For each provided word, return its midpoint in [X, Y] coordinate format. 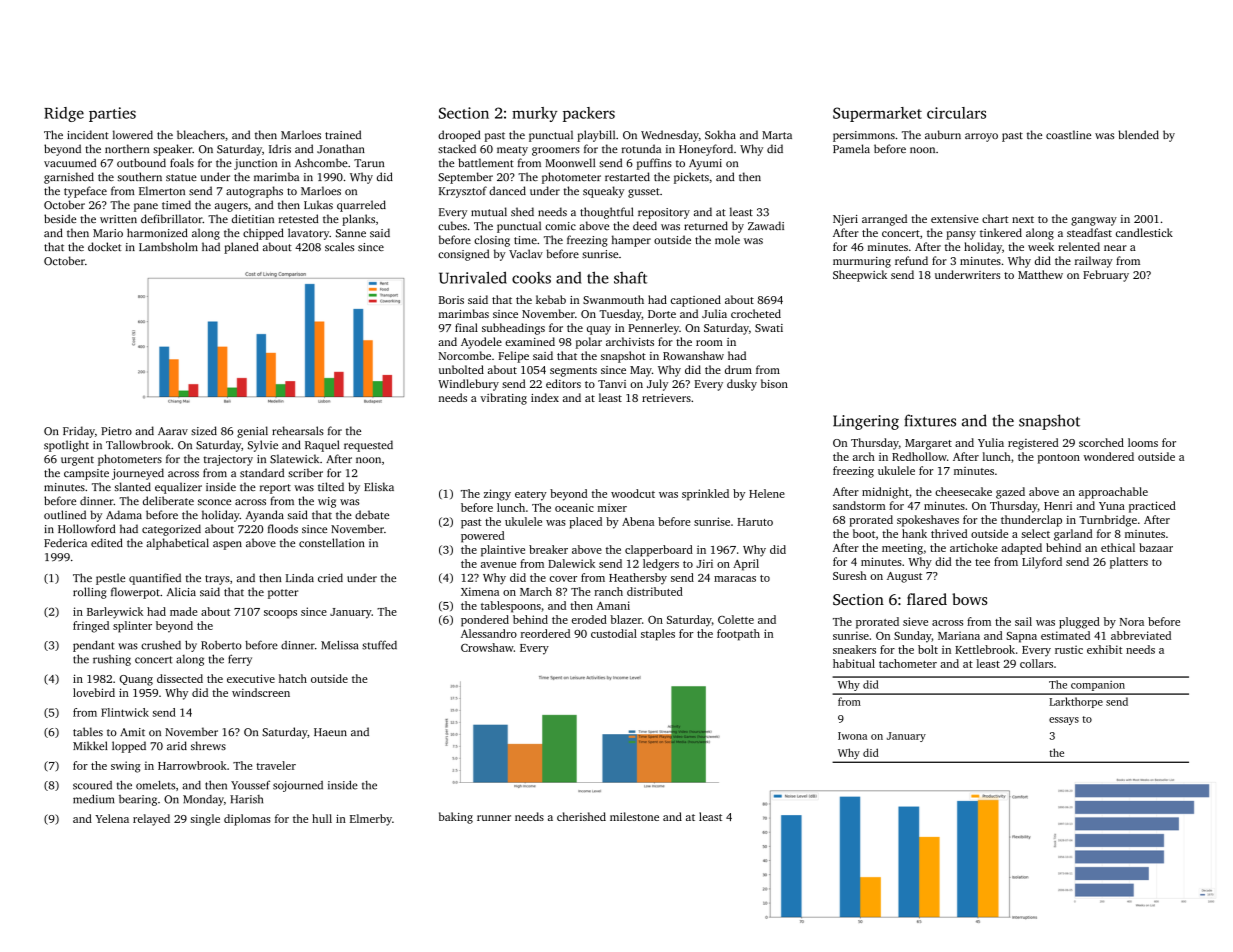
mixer [612, 507]
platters [1129, 563]
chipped [263, 234]
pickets [691, 178]
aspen [227, 545]
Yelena [112, 818]
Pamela [851, 148]
